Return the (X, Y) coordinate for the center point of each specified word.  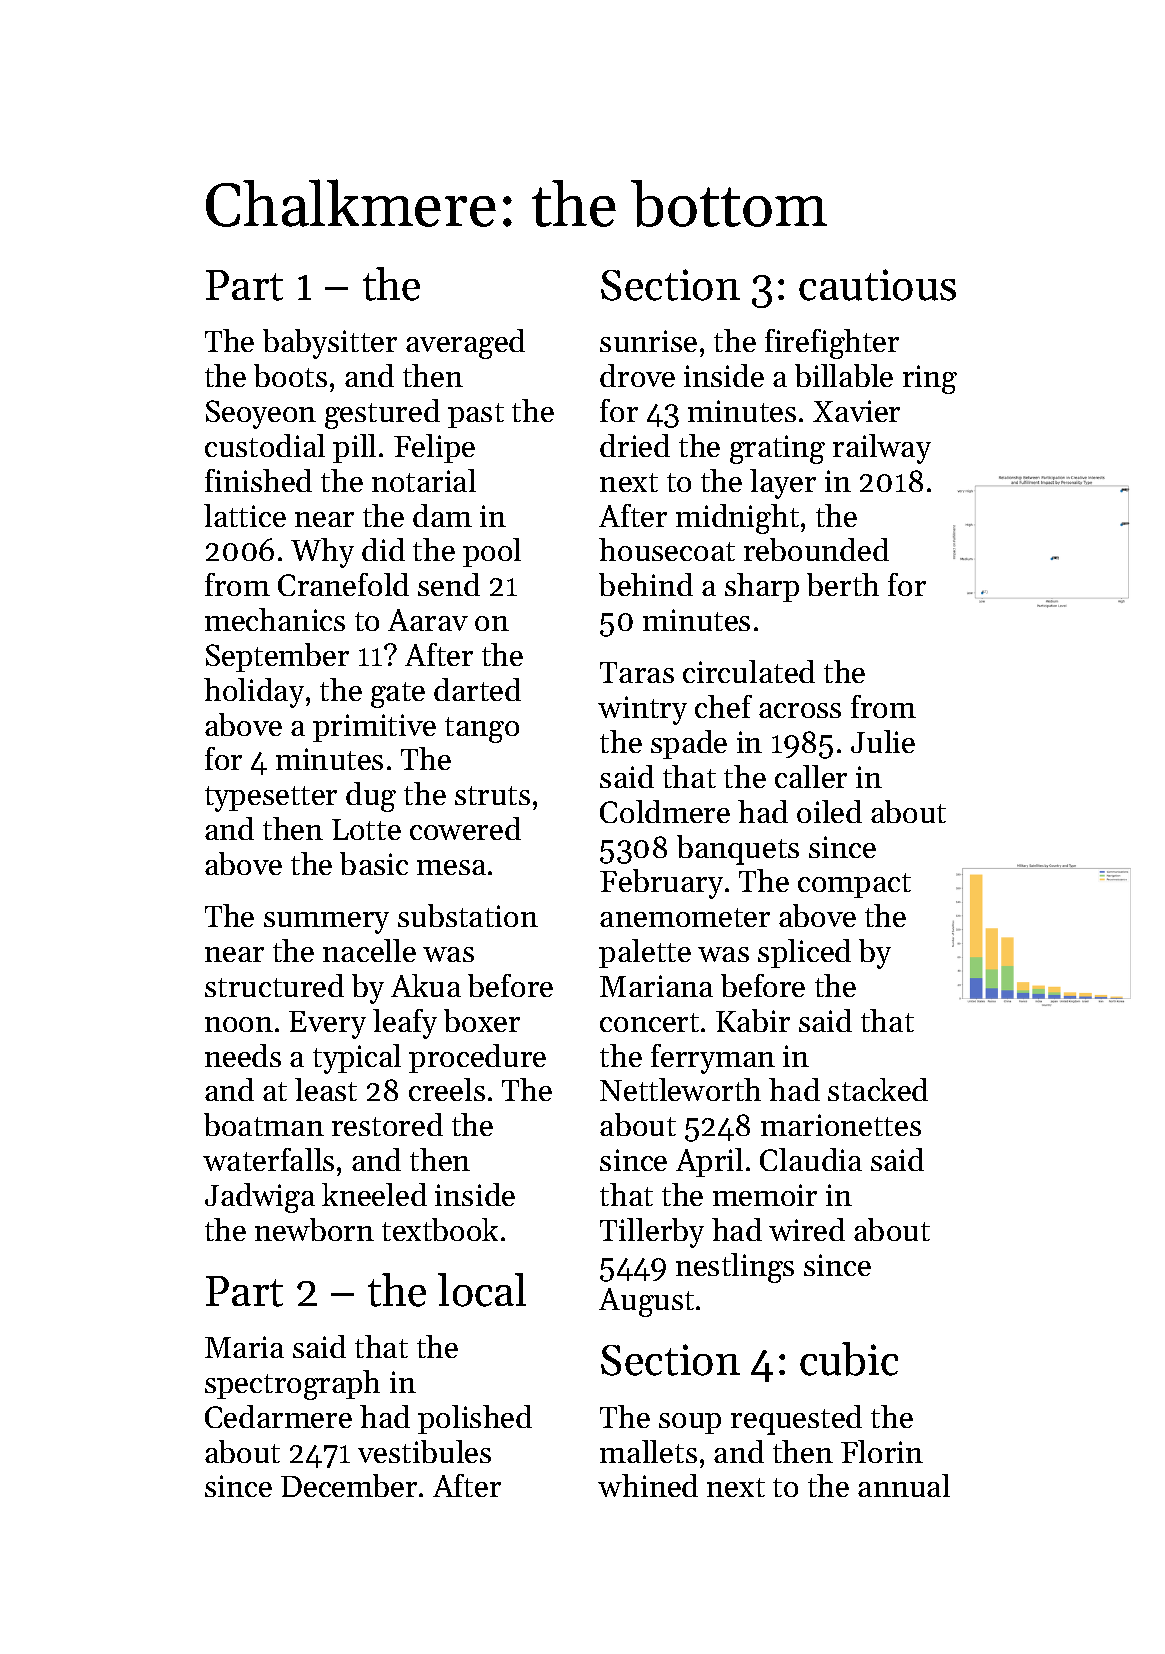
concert (649, 1022)
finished (258, 480)
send (449, 584)
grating (777, 449)
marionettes (841, 1125)
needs (243, 1055)
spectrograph (292, 1385)
